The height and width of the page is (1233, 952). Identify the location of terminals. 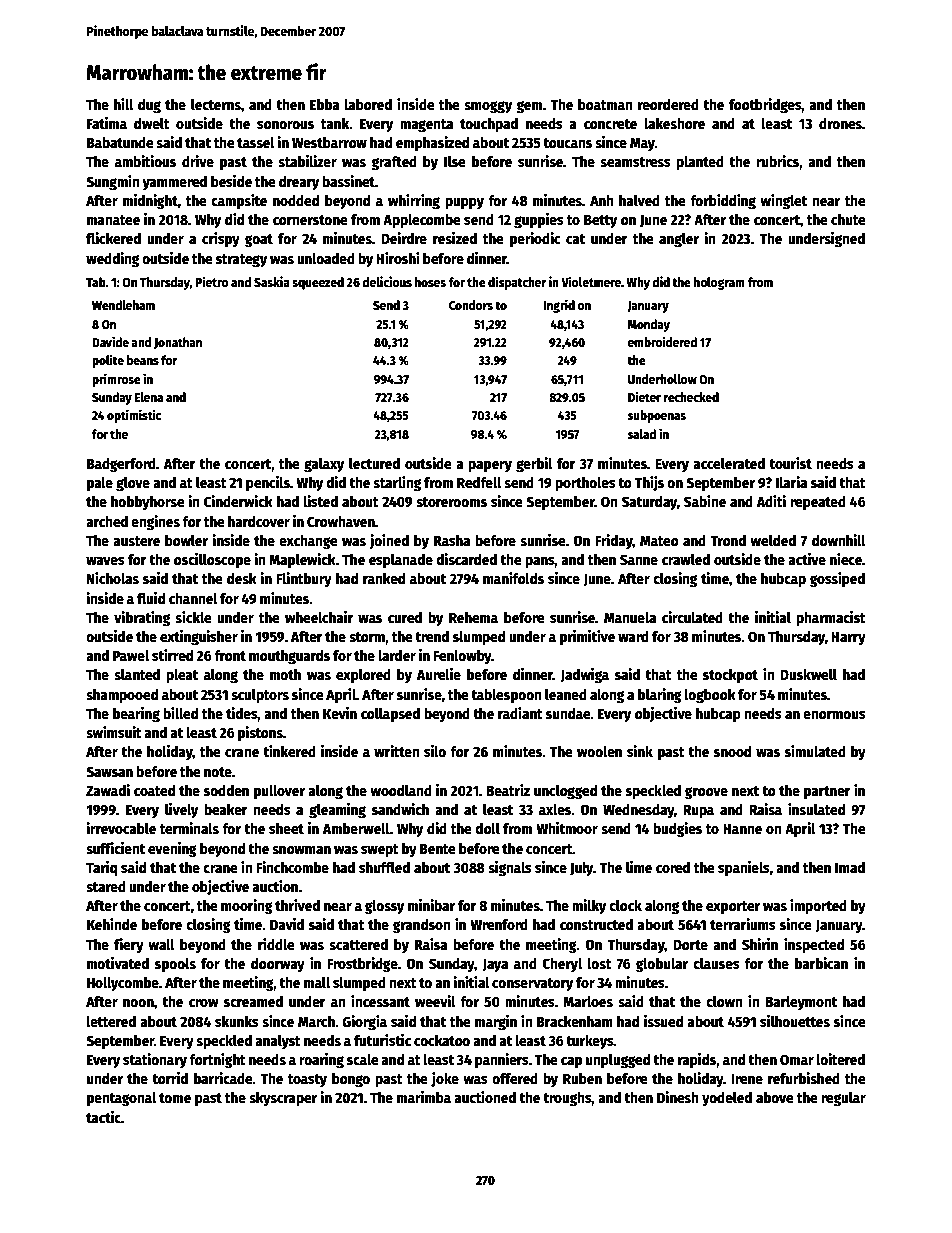
(189, 828).
